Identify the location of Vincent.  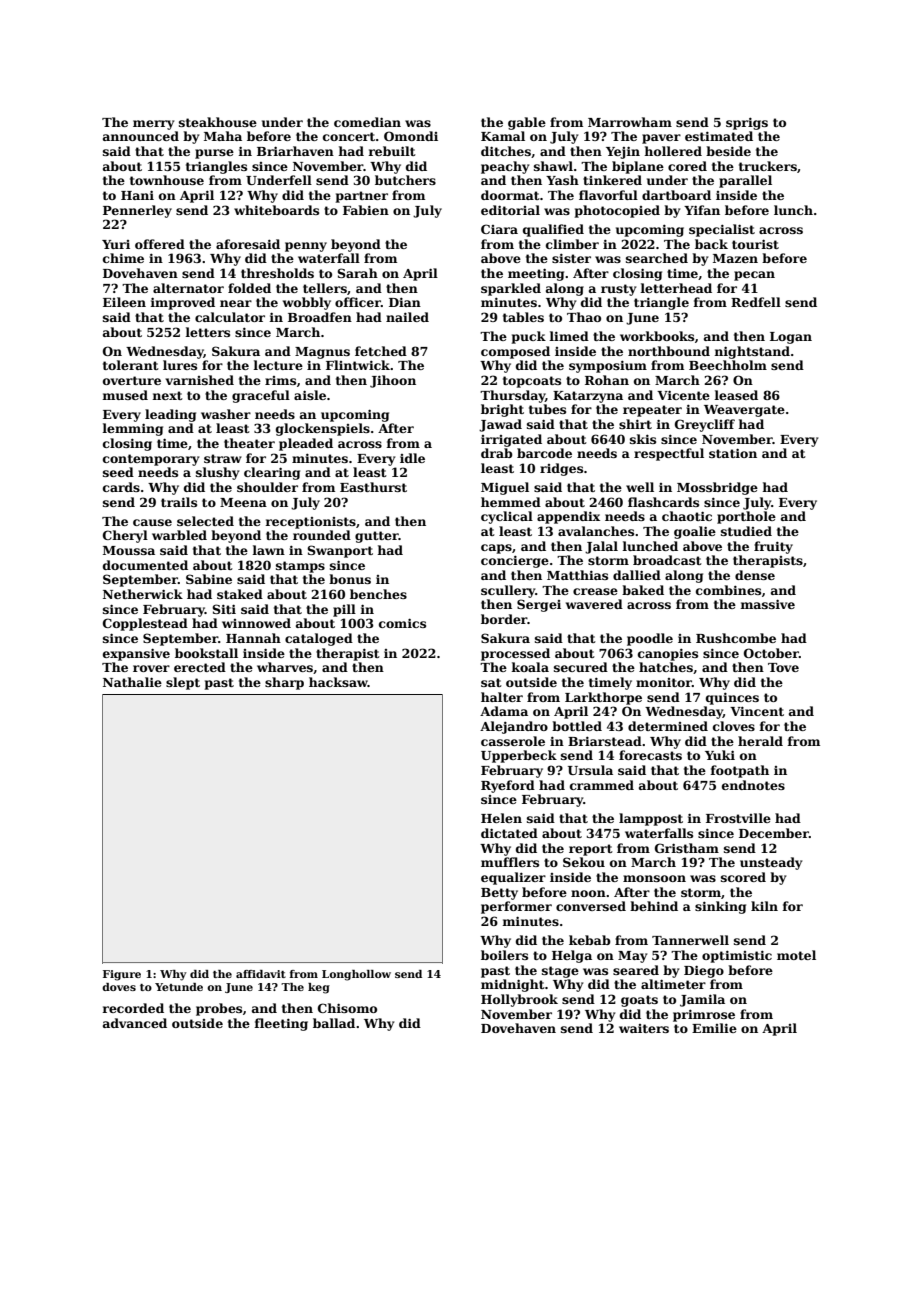
(757, 711).
